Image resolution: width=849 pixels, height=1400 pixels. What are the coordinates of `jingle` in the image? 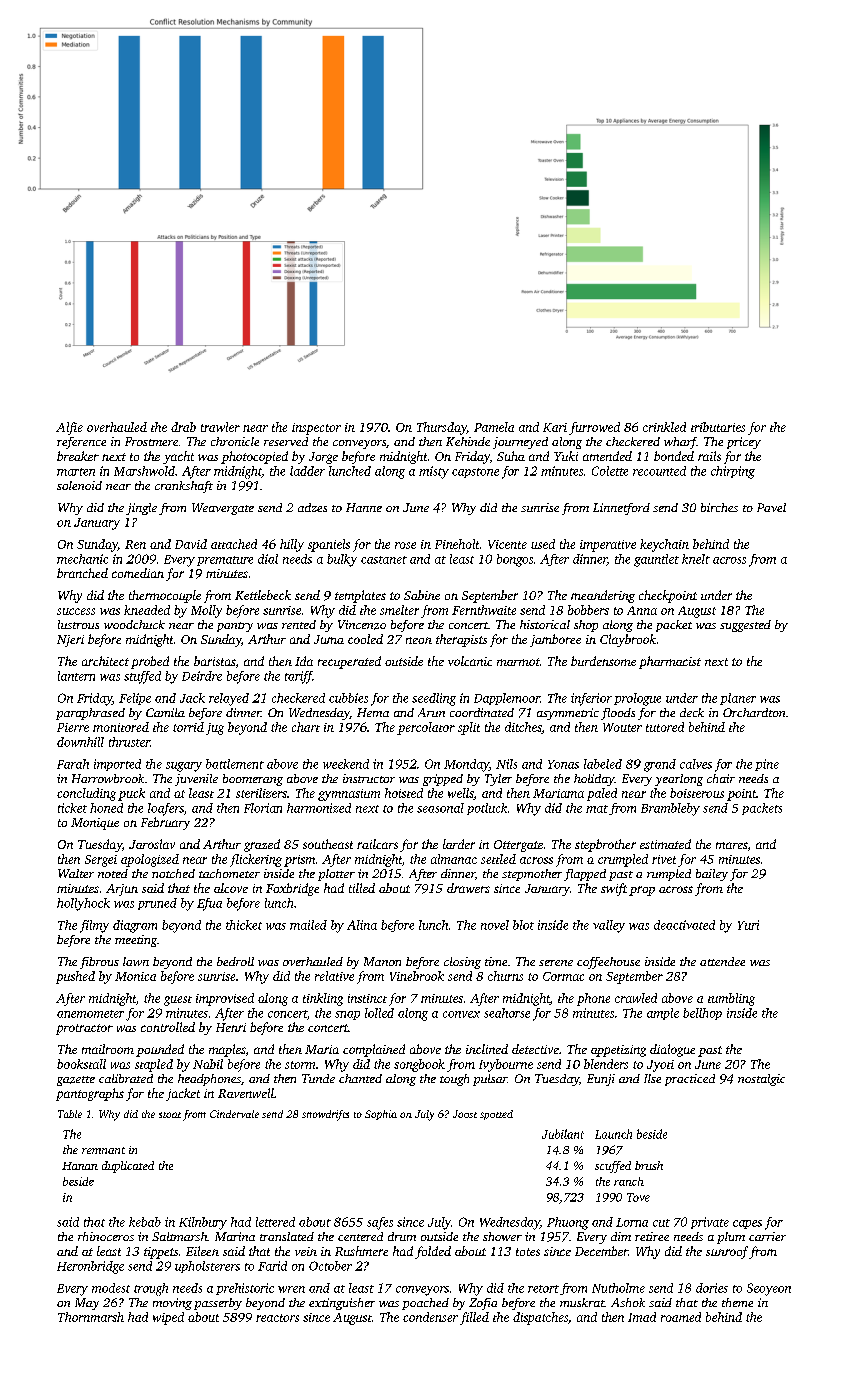 It's located at (141, 509).
